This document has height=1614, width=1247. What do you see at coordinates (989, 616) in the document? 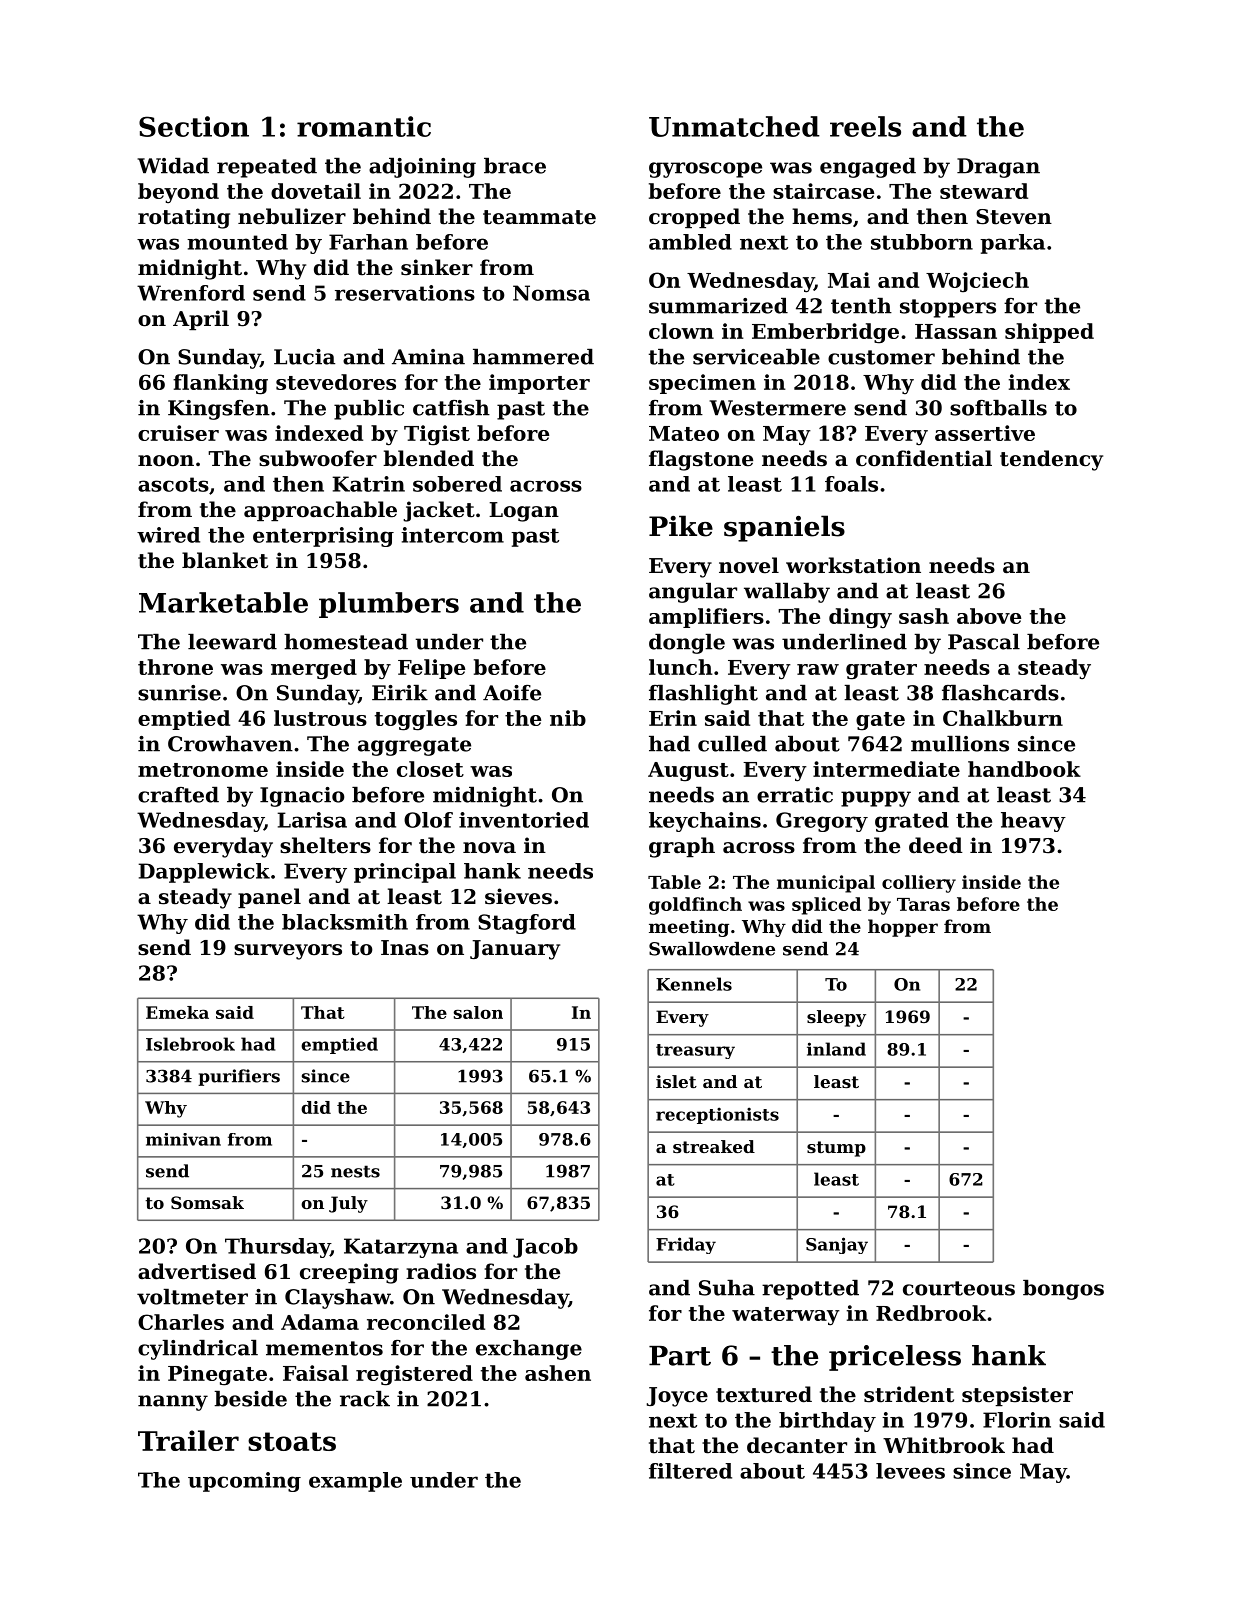
I see `above` at bounding box center [989, 616].
